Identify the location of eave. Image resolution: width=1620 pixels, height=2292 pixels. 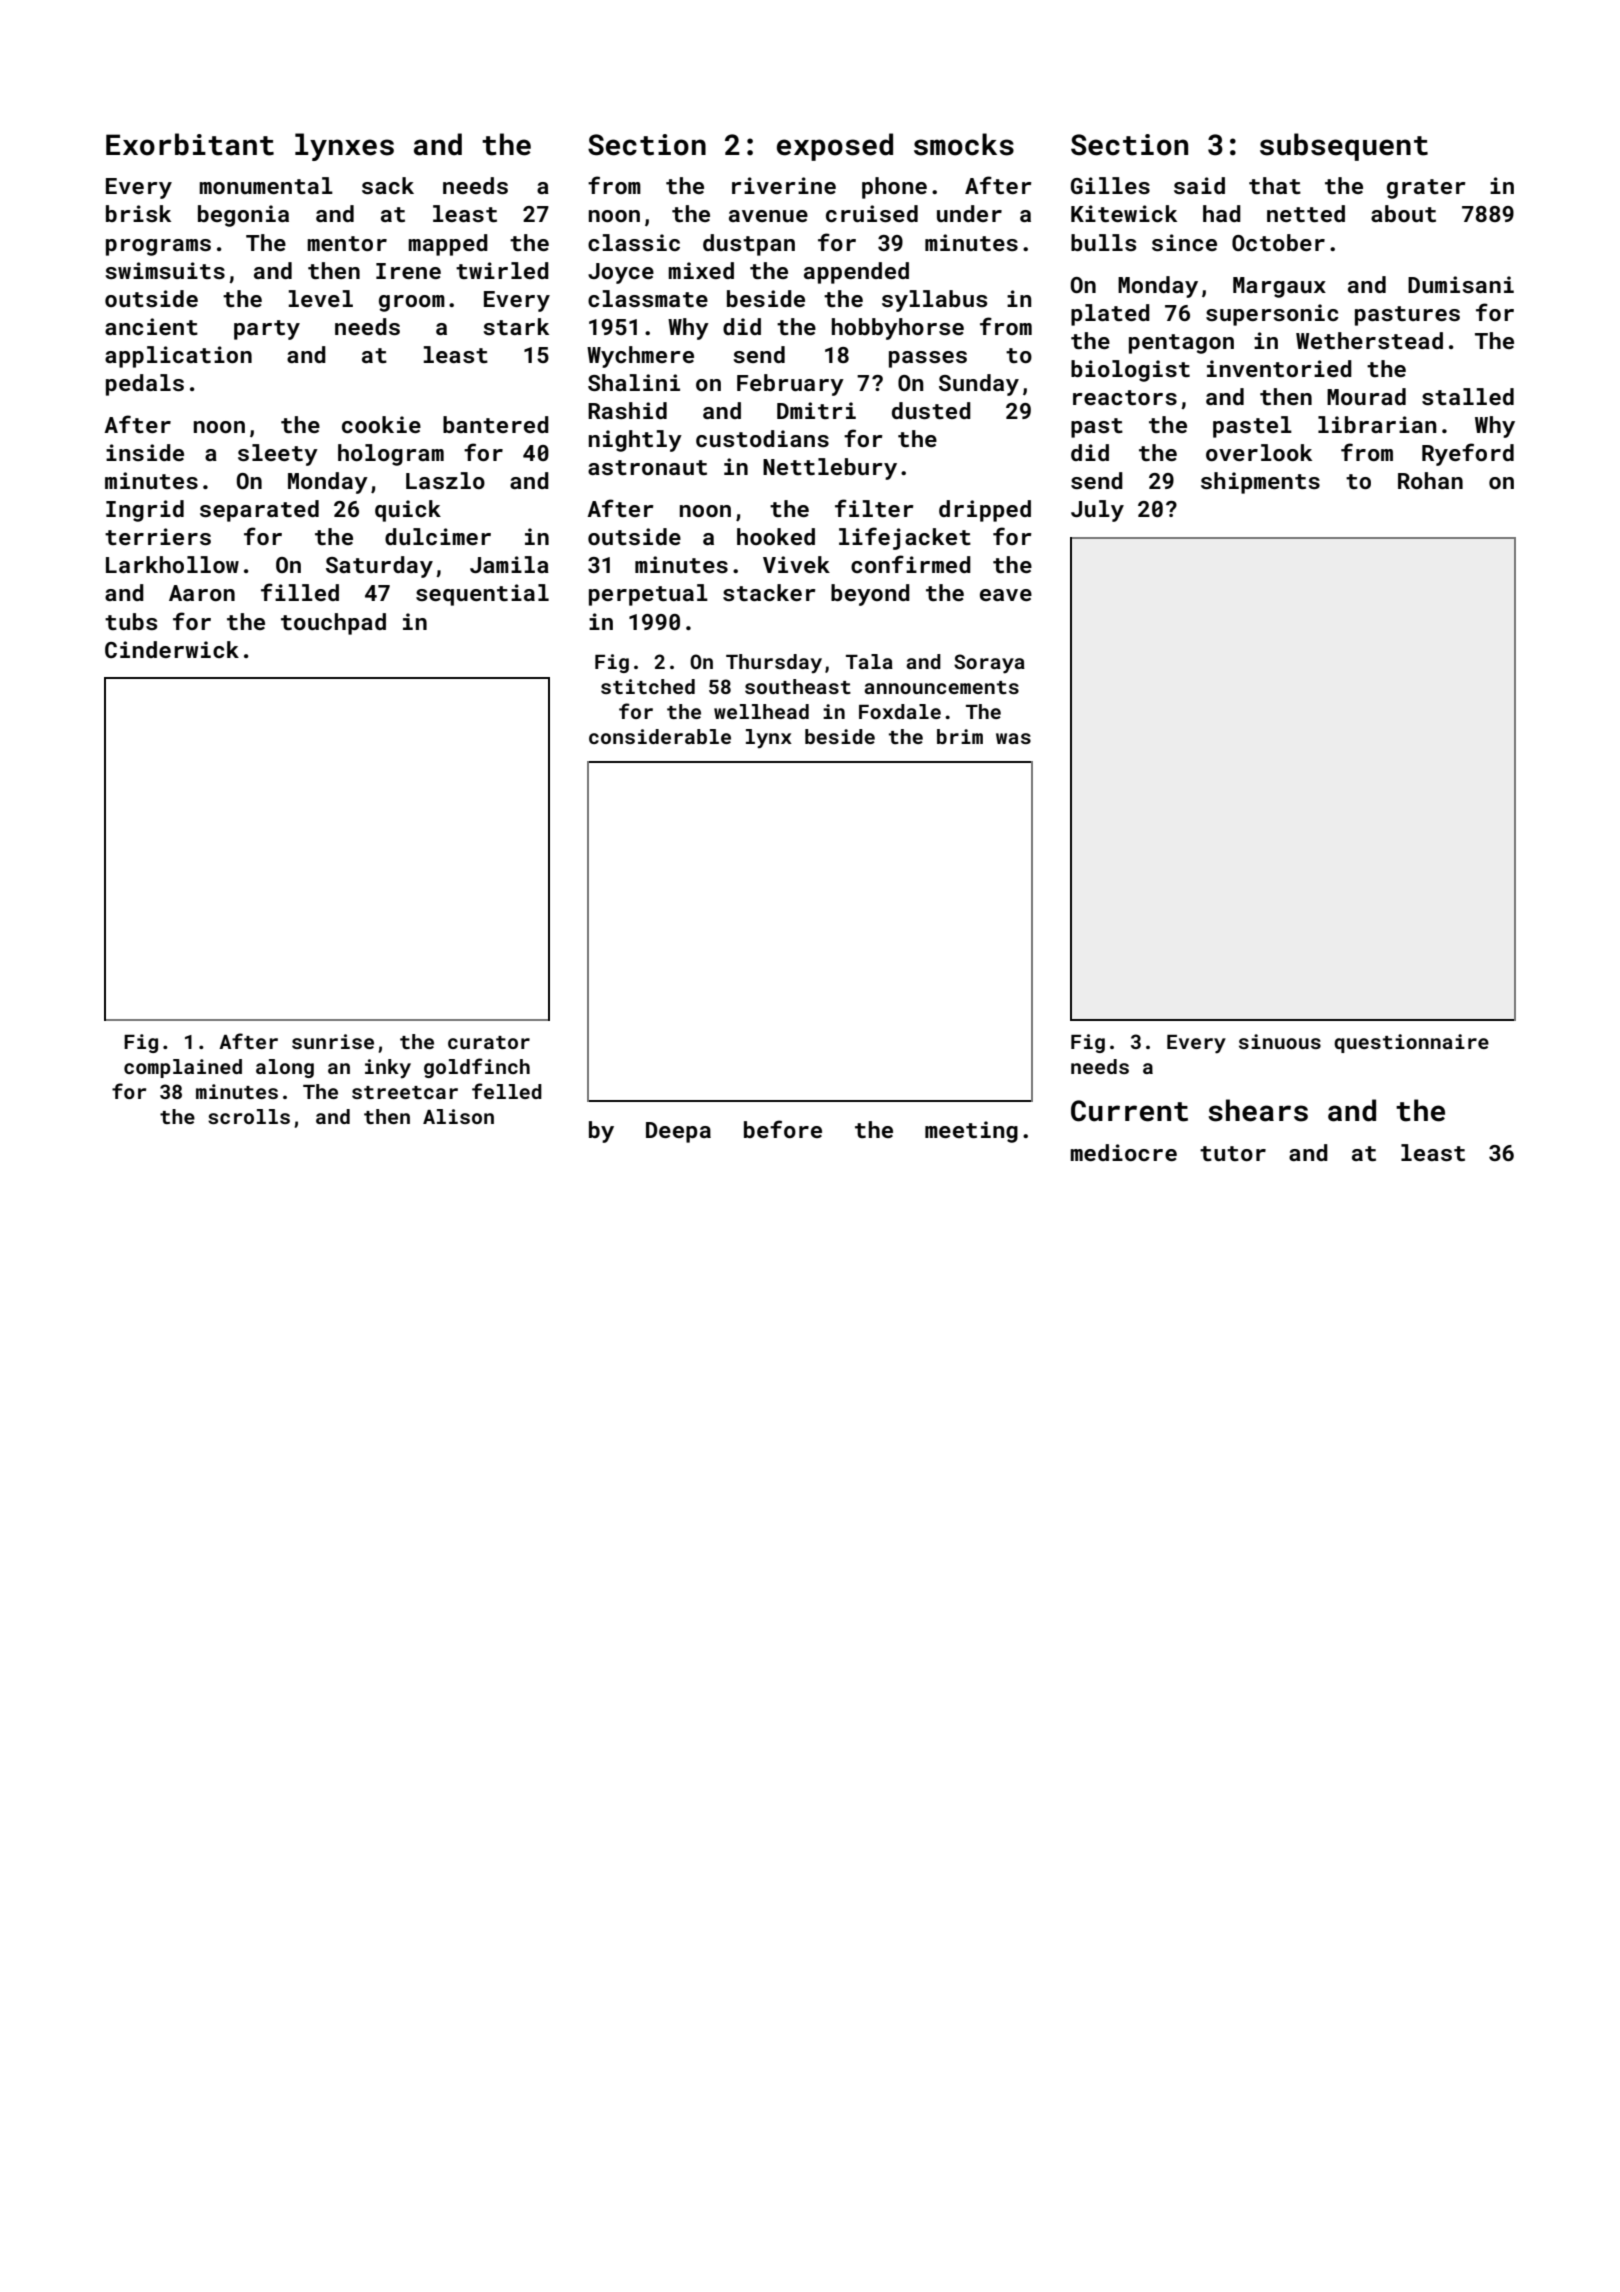
(1006, 595).
